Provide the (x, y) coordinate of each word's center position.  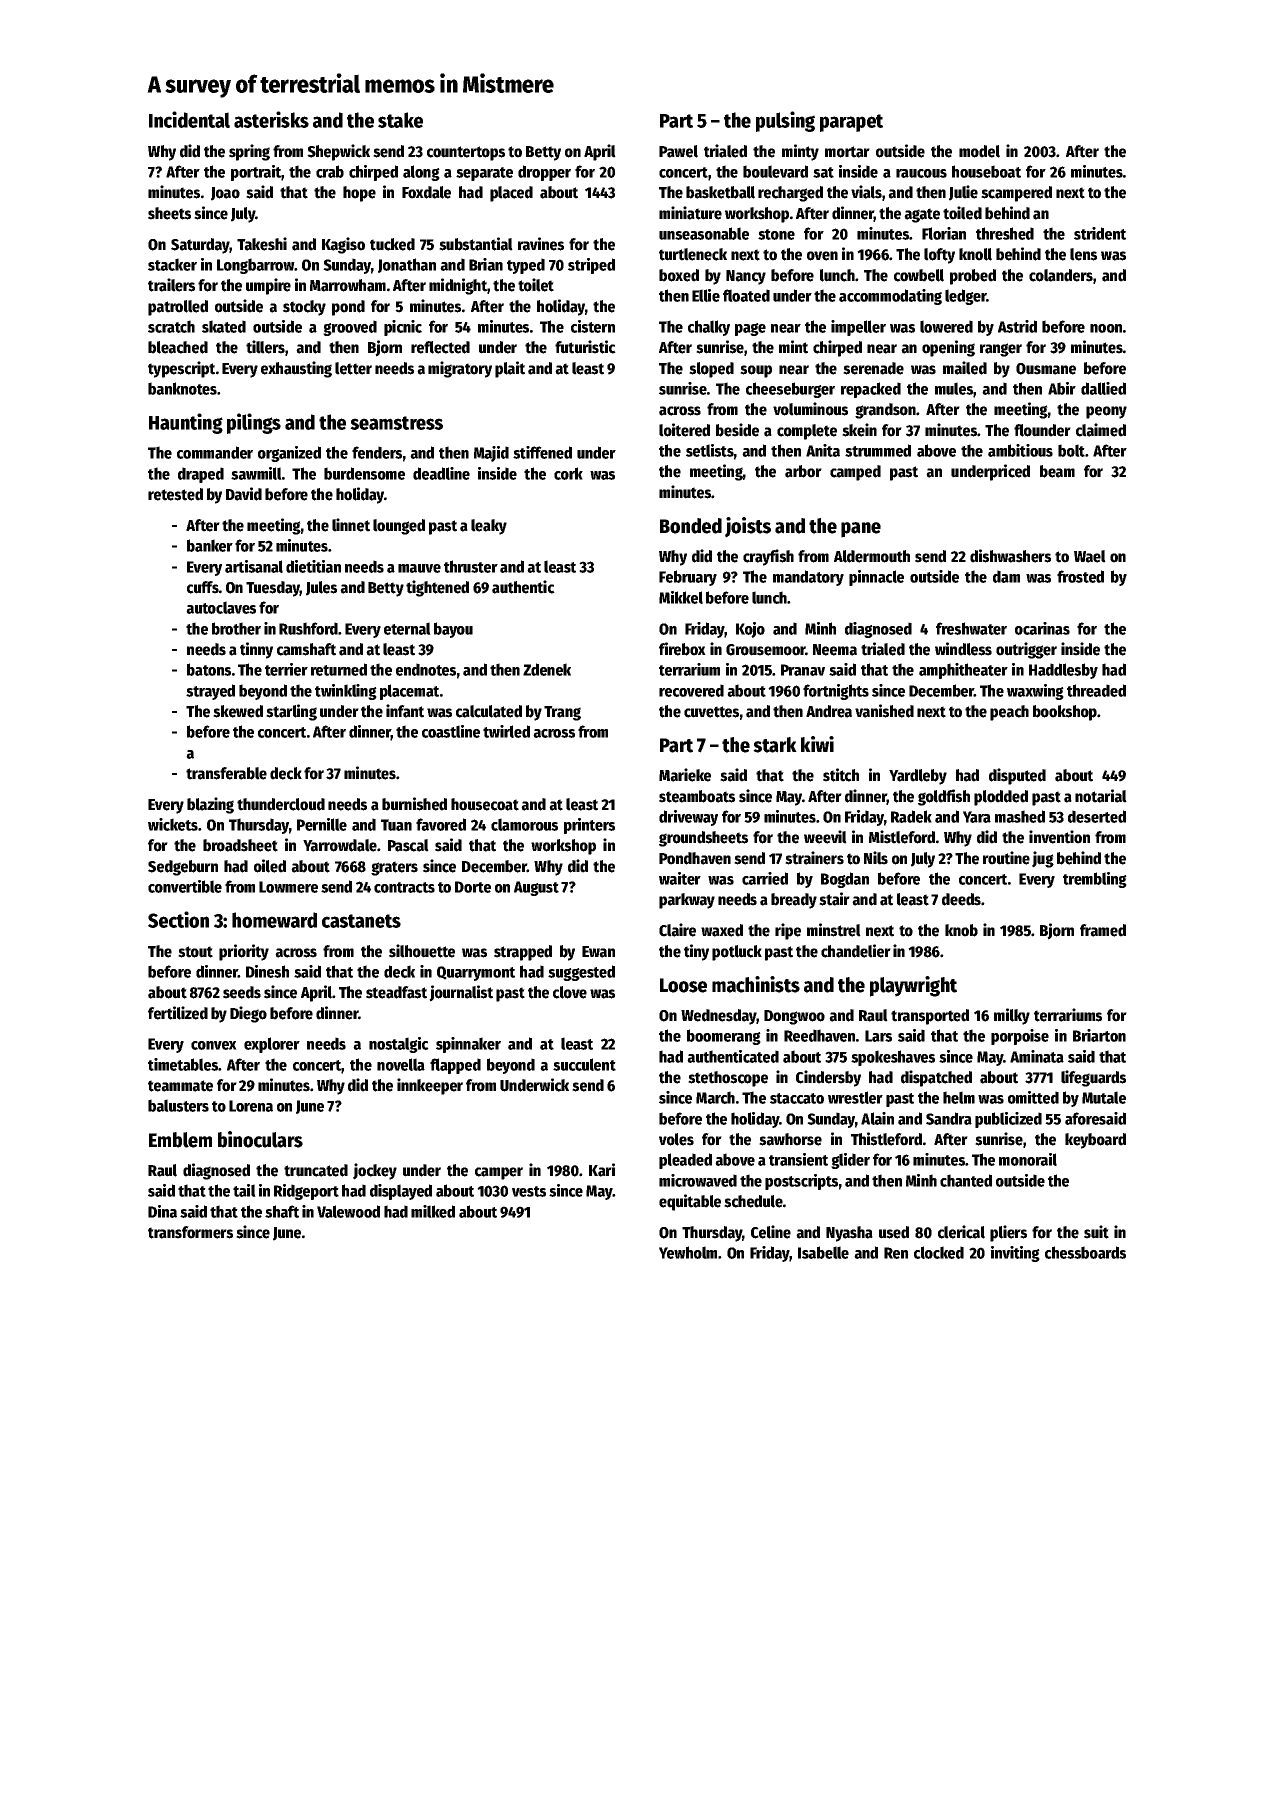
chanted (966, 1180)
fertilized (178, 1013)
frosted (1080, 576)
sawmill (256, 473)
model (979, 151)
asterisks (271, 119)
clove (570, 992)
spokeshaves (893, 1058)
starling (291, 712)
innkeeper (430, 1086)
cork (568, 473)
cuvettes (711, 712)
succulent (584, 1064)
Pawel (678, 151)
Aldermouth (872, 556)
